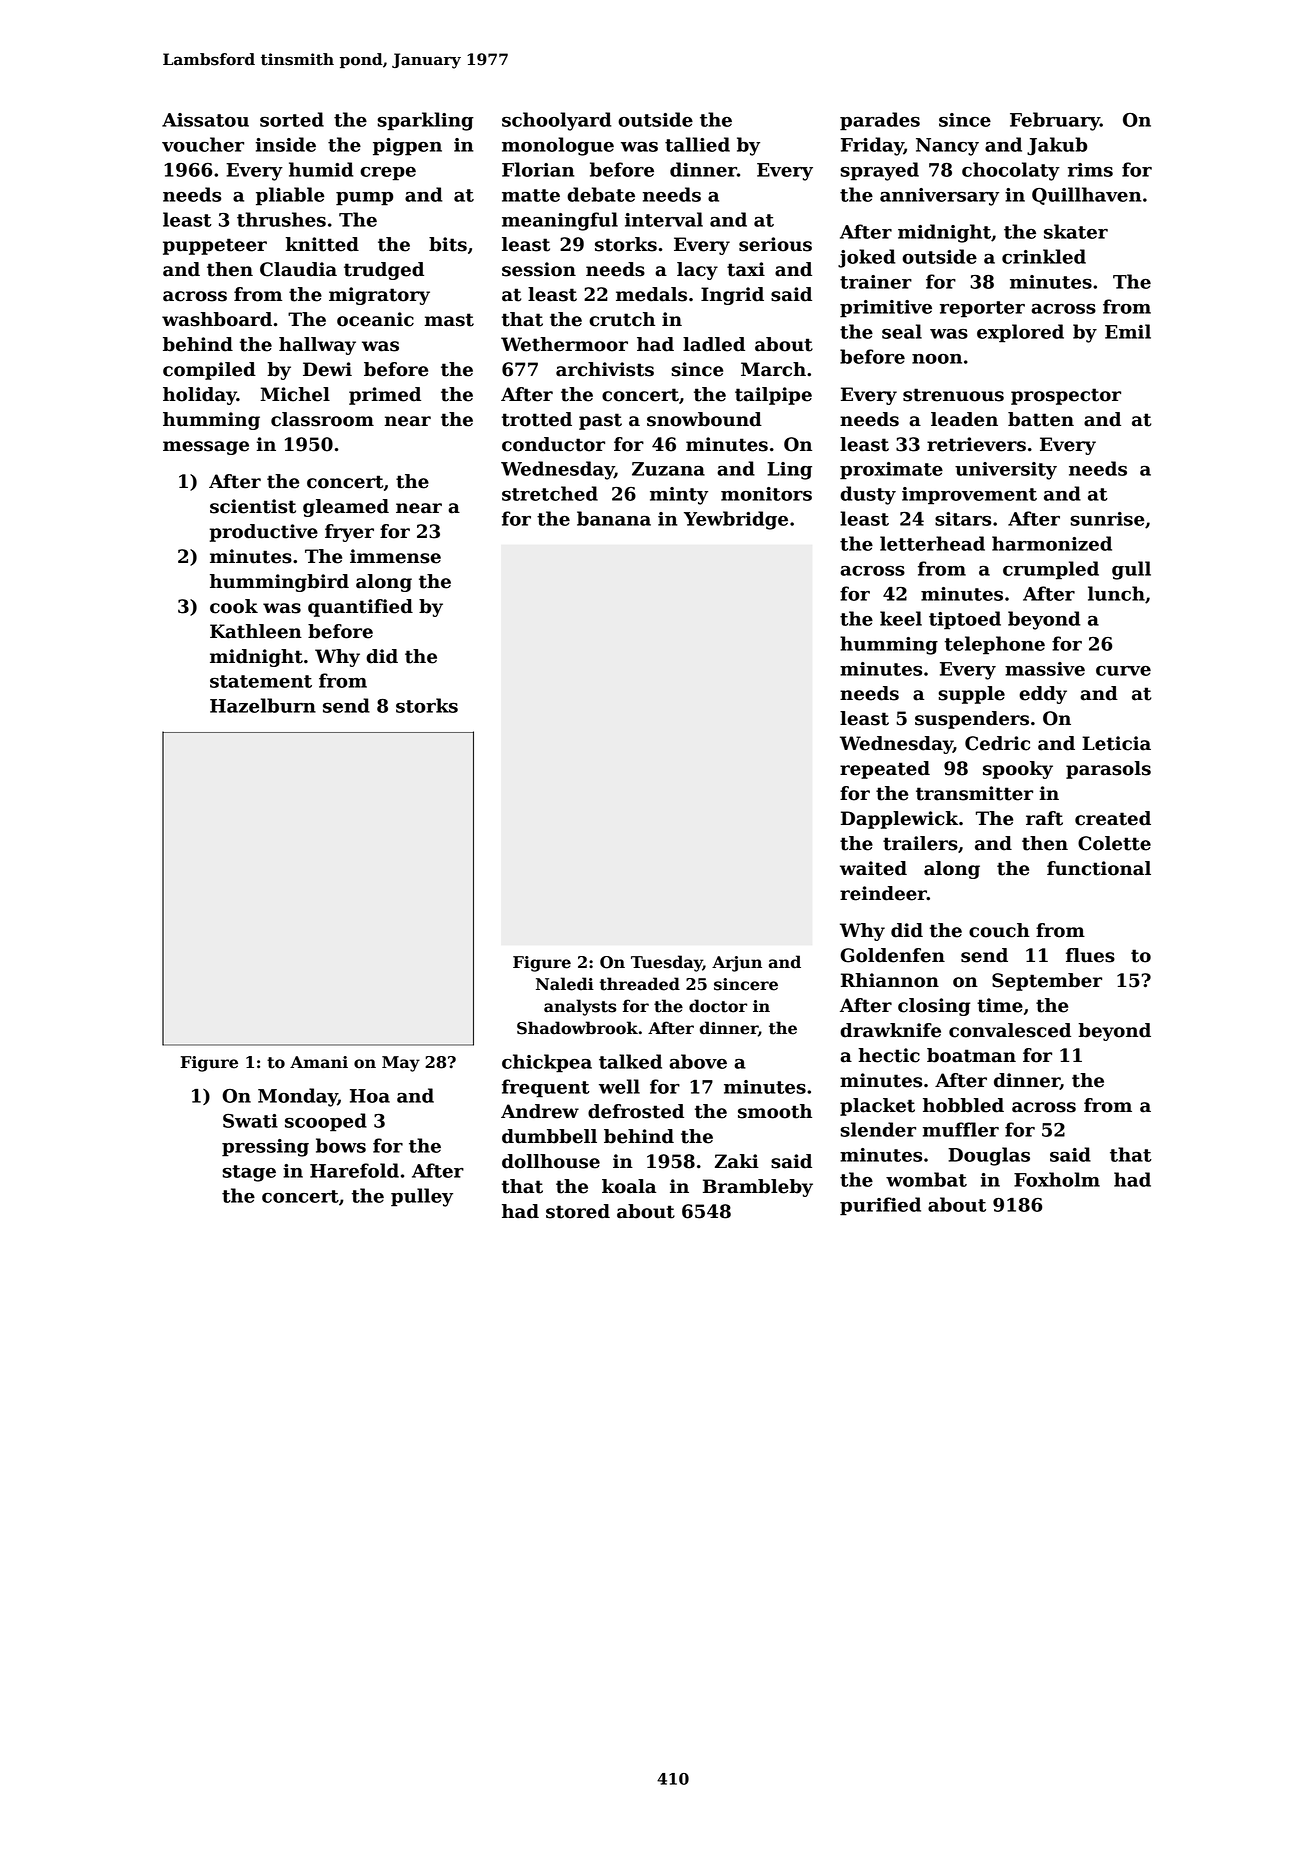 Image resolution: width=1314 pixels, height=1858 pixels. I want to click on flues, so click(1090, 955).
